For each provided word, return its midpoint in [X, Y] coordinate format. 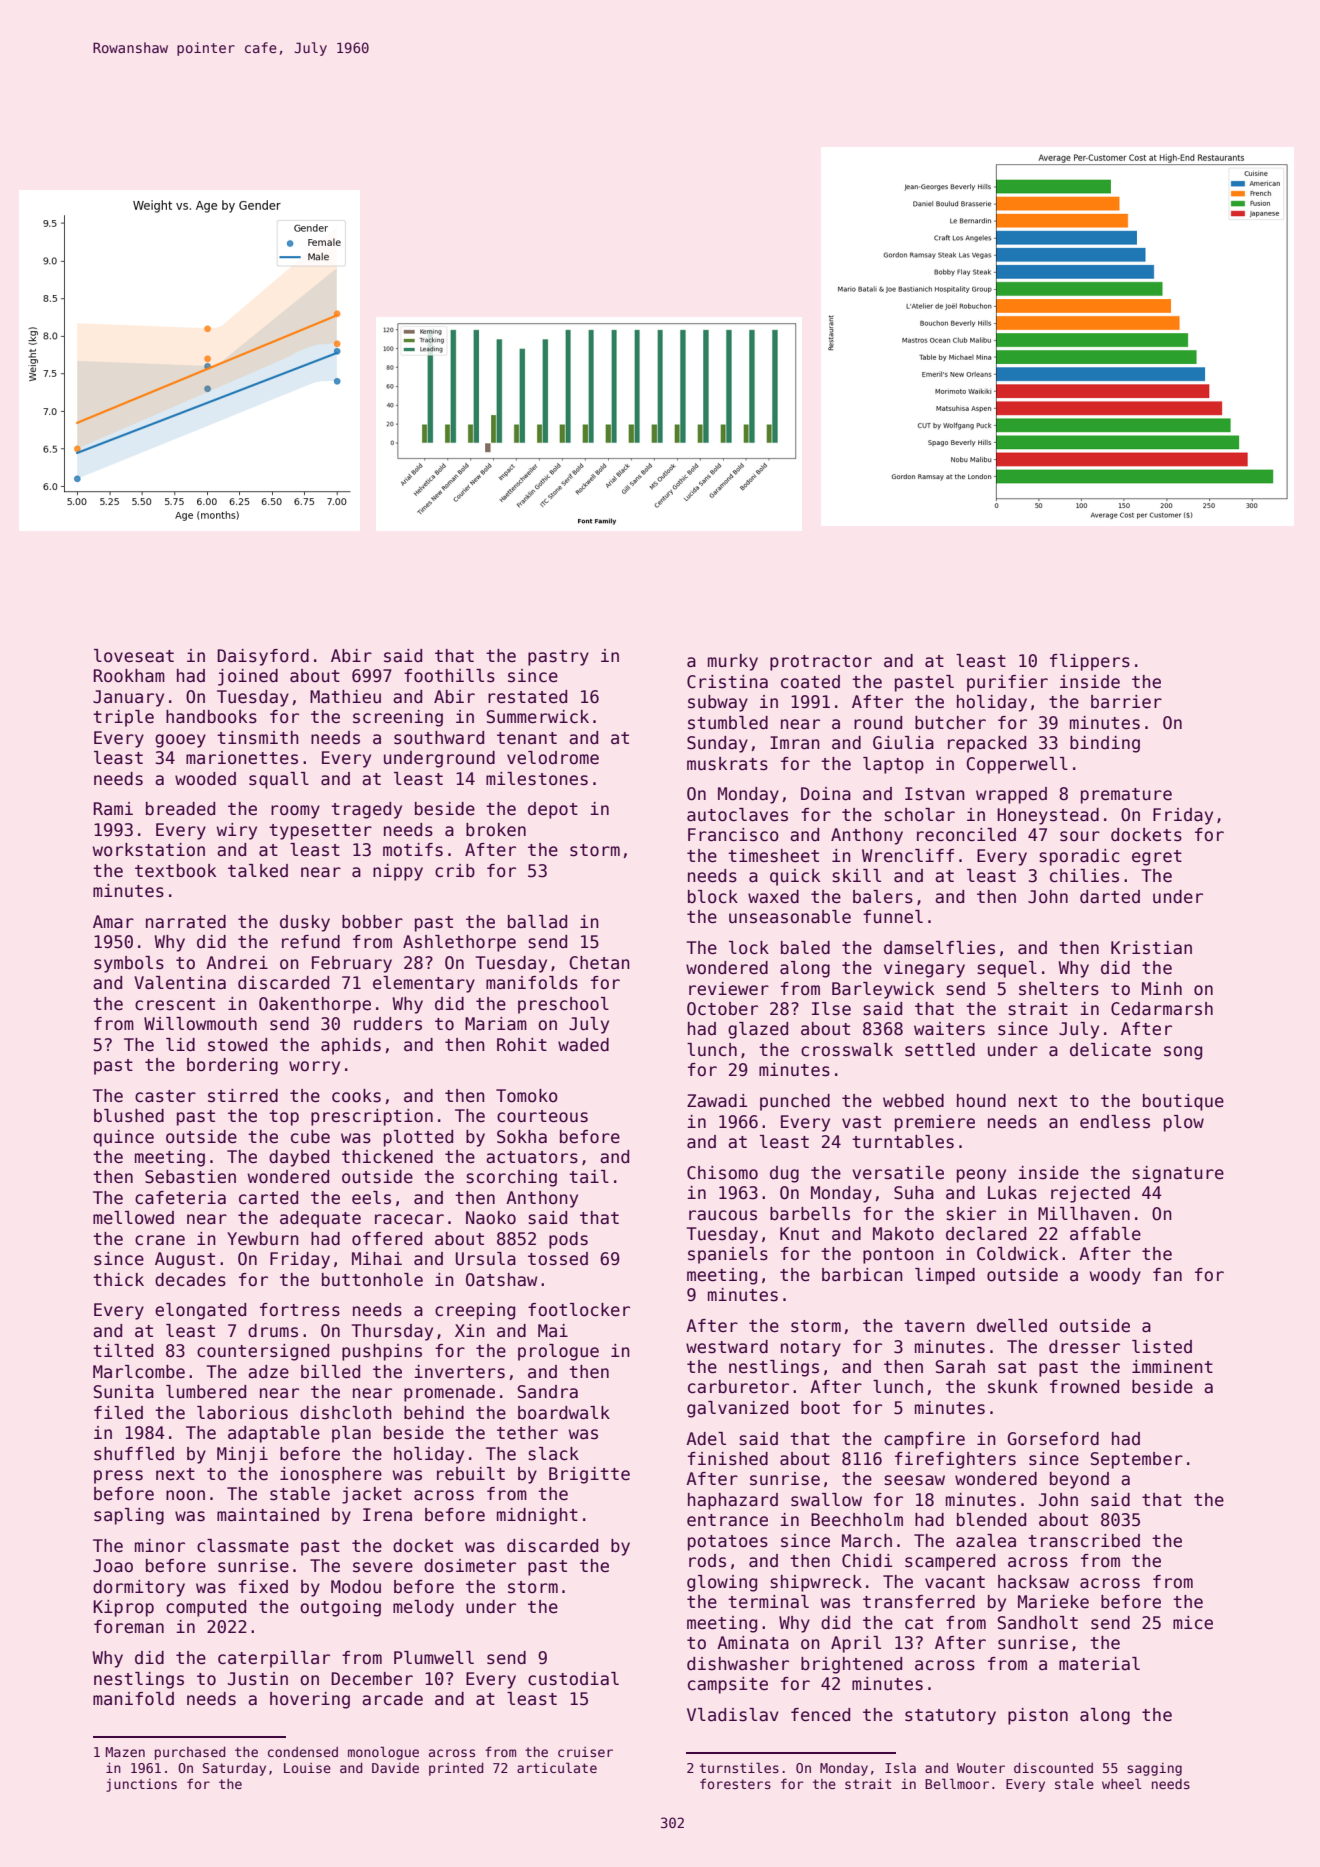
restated [527, 697]
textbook [175, 871]
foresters [735, 1783]
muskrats [727, 764]
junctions [141, 1785]
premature [1126, 796]
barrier [1126, 702]
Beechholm [857, 1520]
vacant [955, 1582]
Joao [113, 1566]
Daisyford [263, 657]
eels [371, 1198]
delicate [1110, 1050]
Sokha [522, 1137]
